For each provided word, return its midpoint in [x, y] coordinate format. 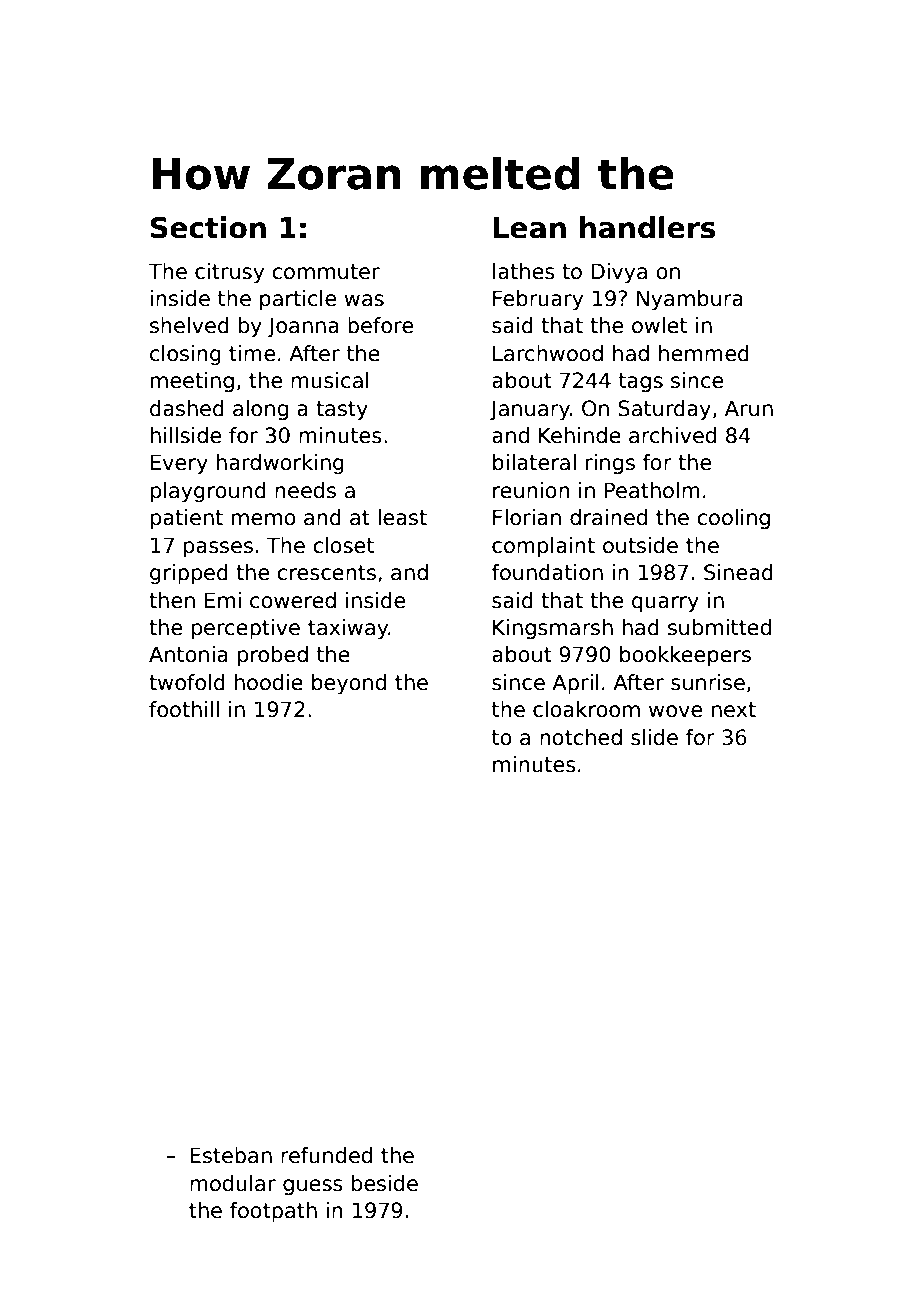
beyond [349, 684]
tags [641, 383]
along [260, 410]
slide [654, 737]
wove [675, 711]
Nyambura [690, 300]
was [364, 300]
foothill [184, 709]
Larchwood [548, 353]
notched [581, 737]
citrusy [229, 273]
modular [233, 1183]
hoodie [269, 682]
